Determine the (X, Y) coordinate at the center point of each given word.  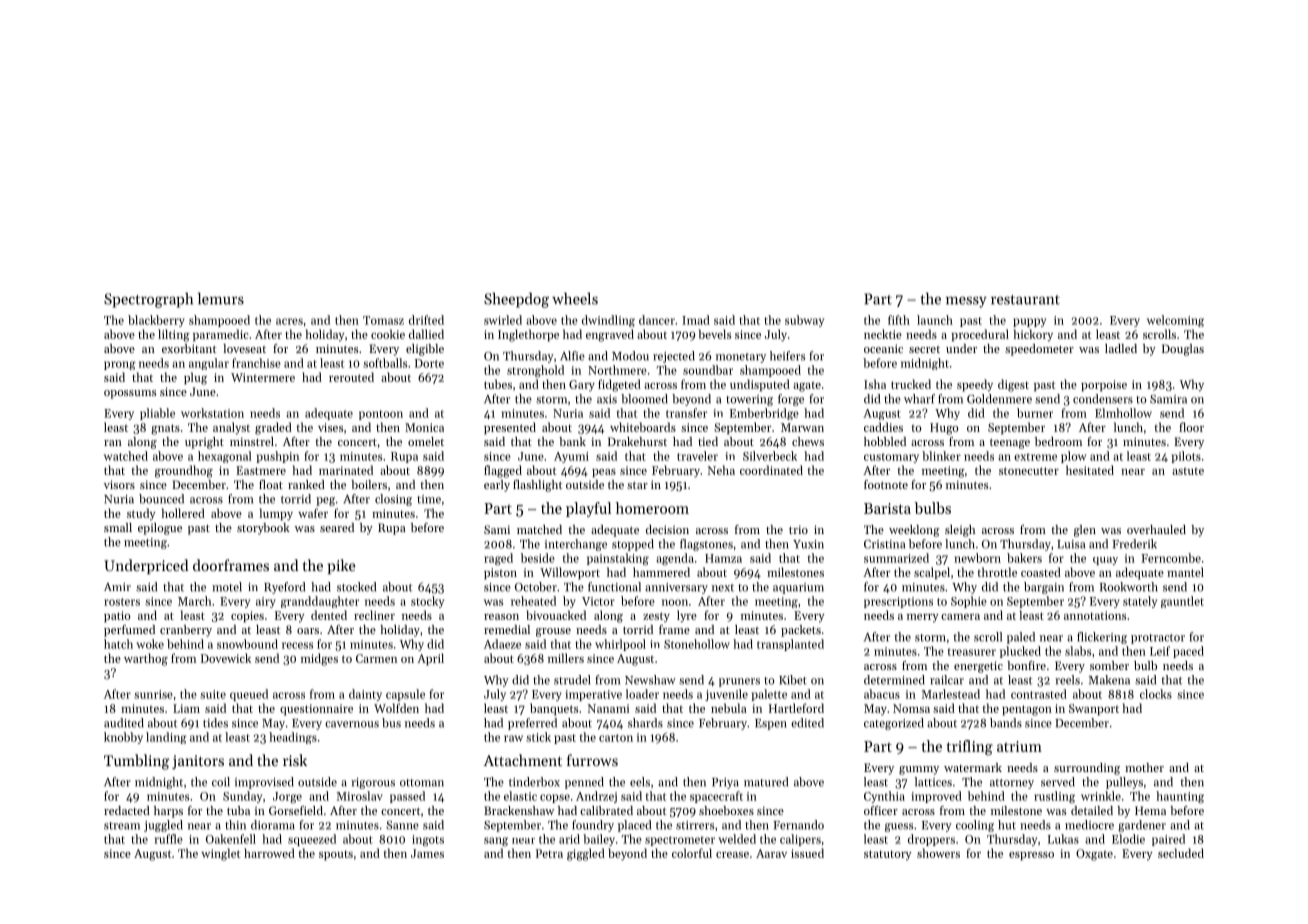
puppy (1029, 322)
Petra (549, 853)
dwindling (608, 321)
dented (329, 615)
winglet (220, 854)
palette (769, 695)
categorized (894, 724)
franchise (256, 363)
